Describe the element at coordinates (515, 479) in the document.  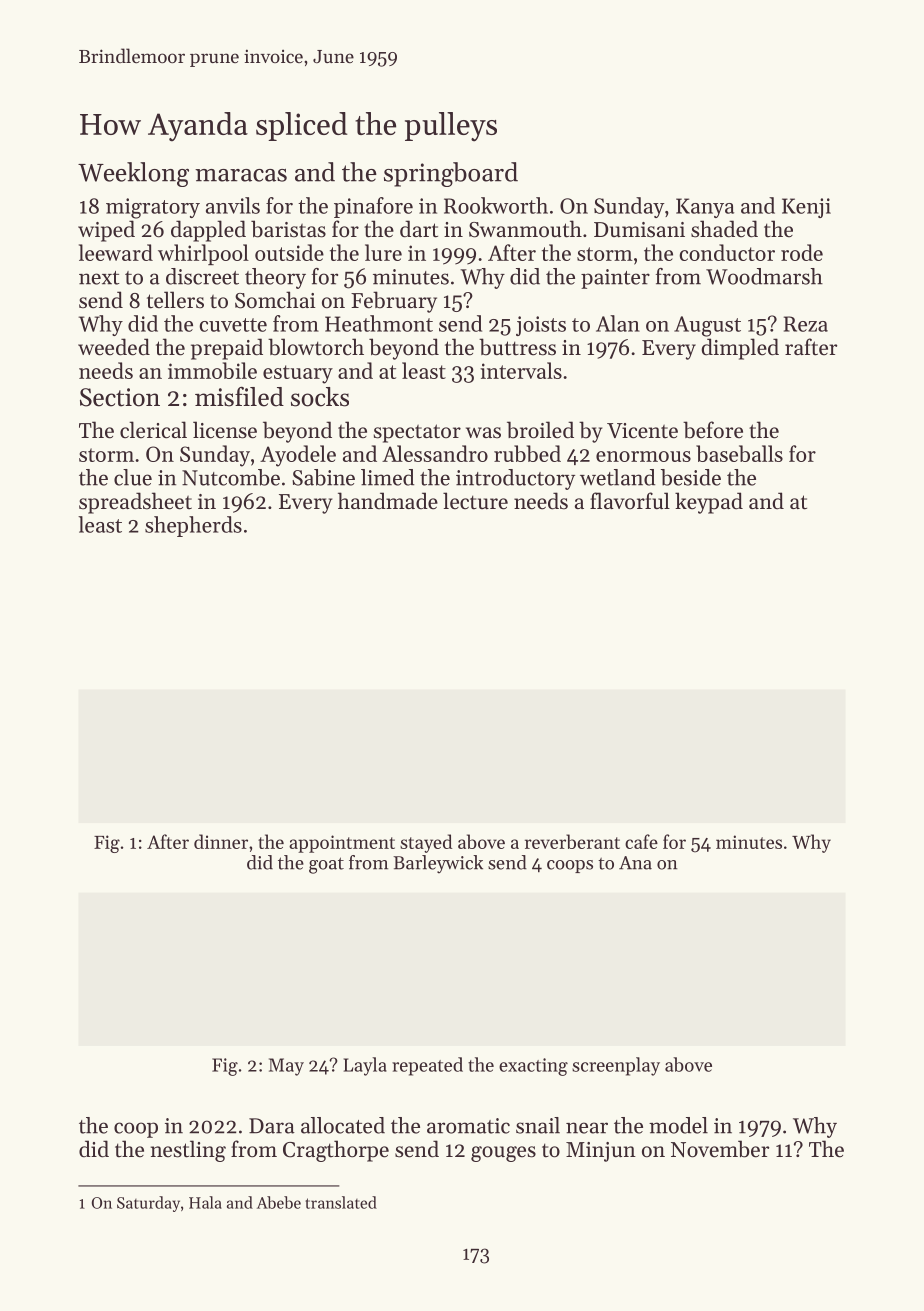
I see `introductory` at that location.
